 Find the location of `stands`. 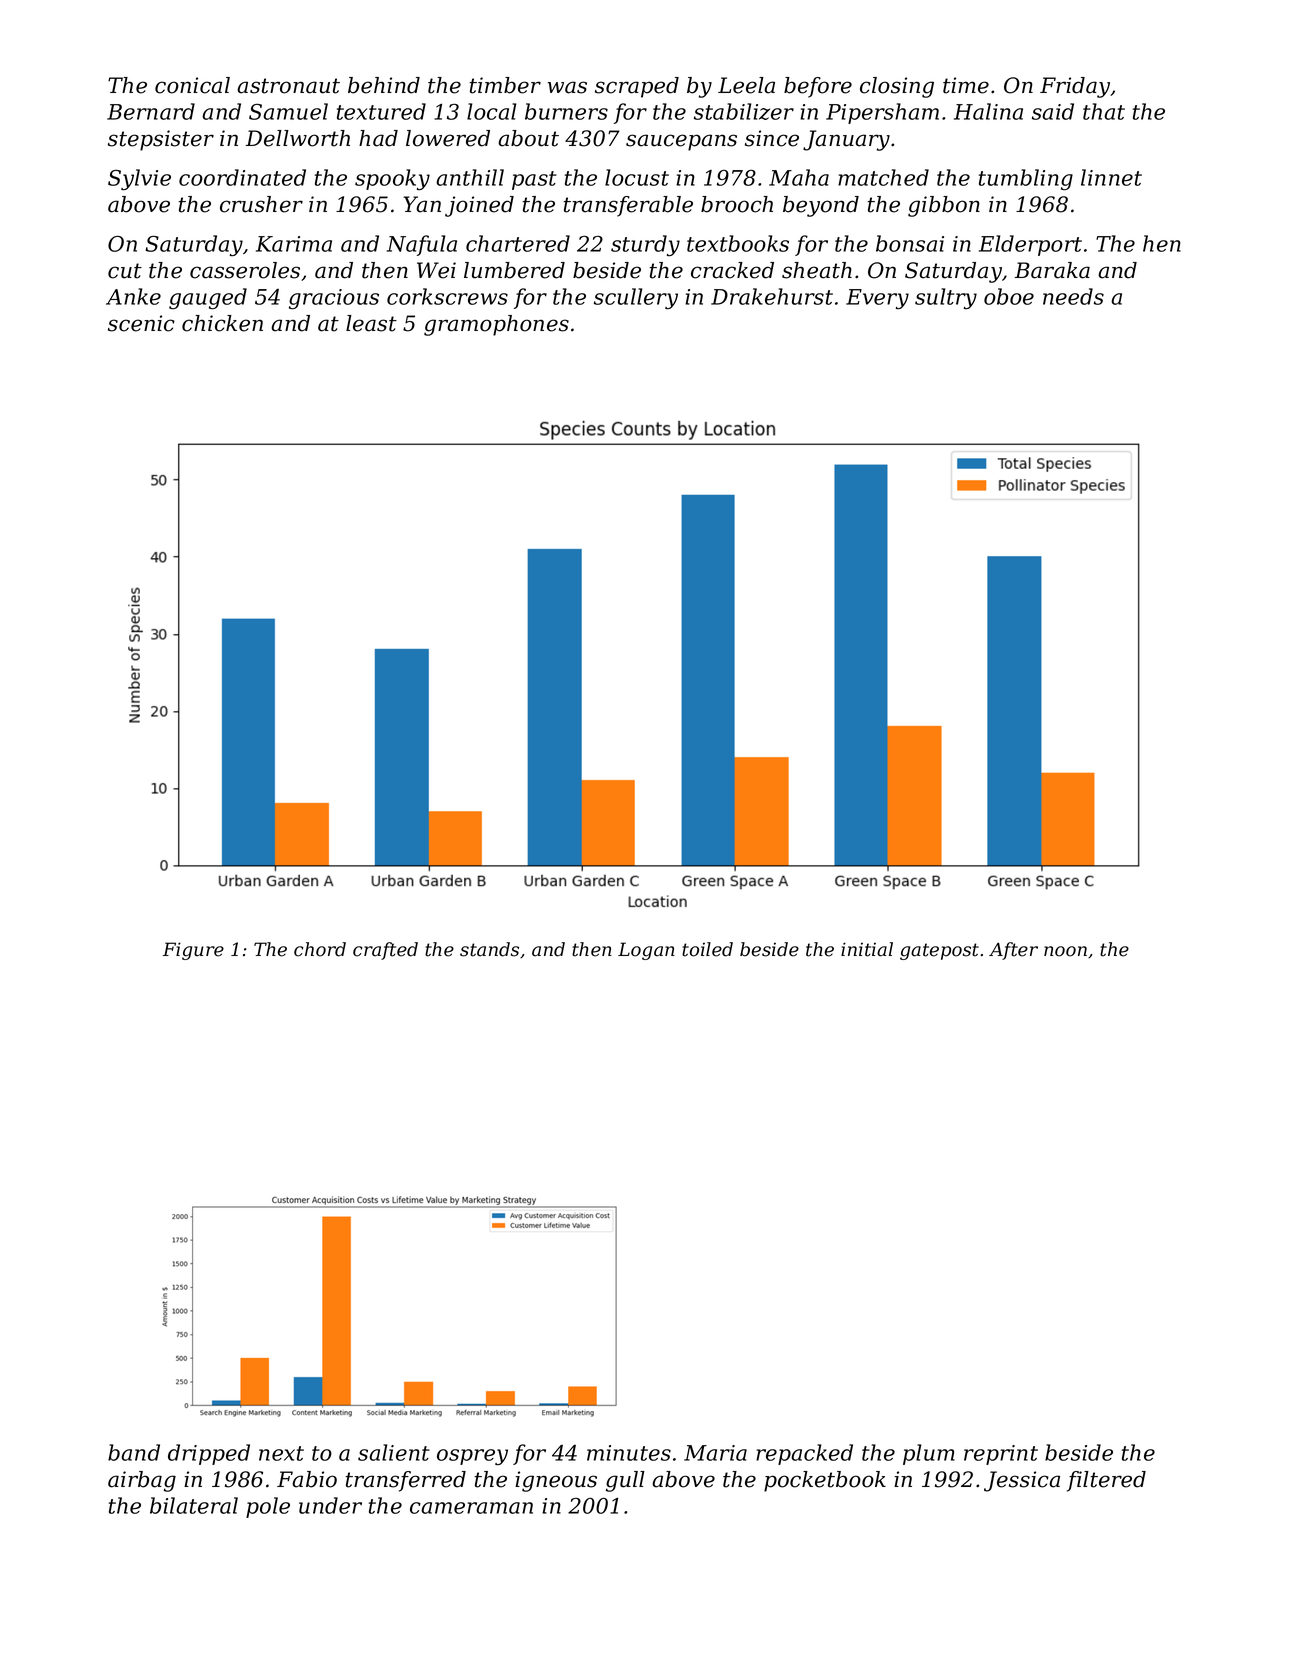

stands is located at coordinates (489, 949).
